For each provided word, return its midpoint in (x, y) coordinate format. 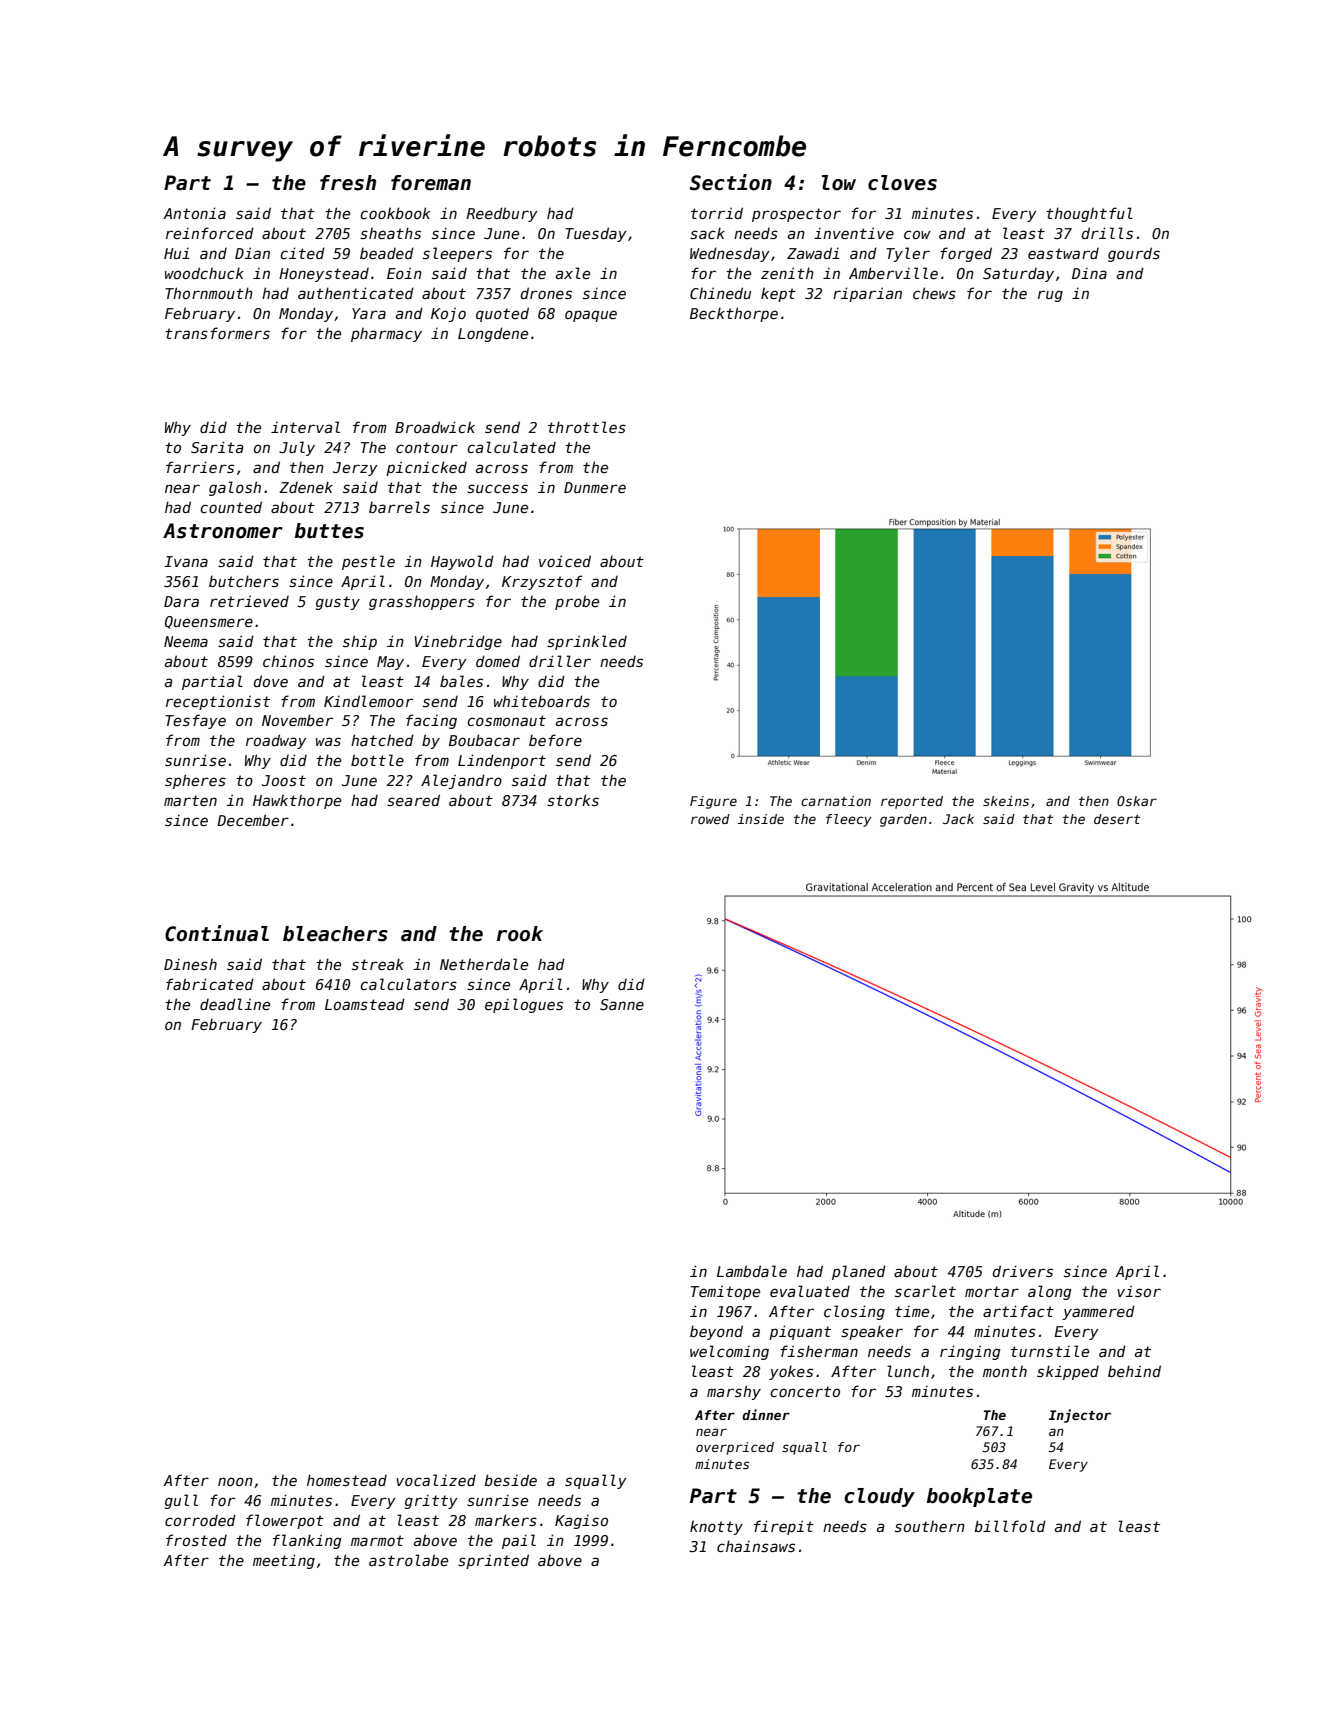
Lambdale (752, 1271)
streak (378, 964)
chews (934, 293)
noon (235, 1481)
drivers (1023, 1271)
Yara (369, 313)
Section (731, 182)
